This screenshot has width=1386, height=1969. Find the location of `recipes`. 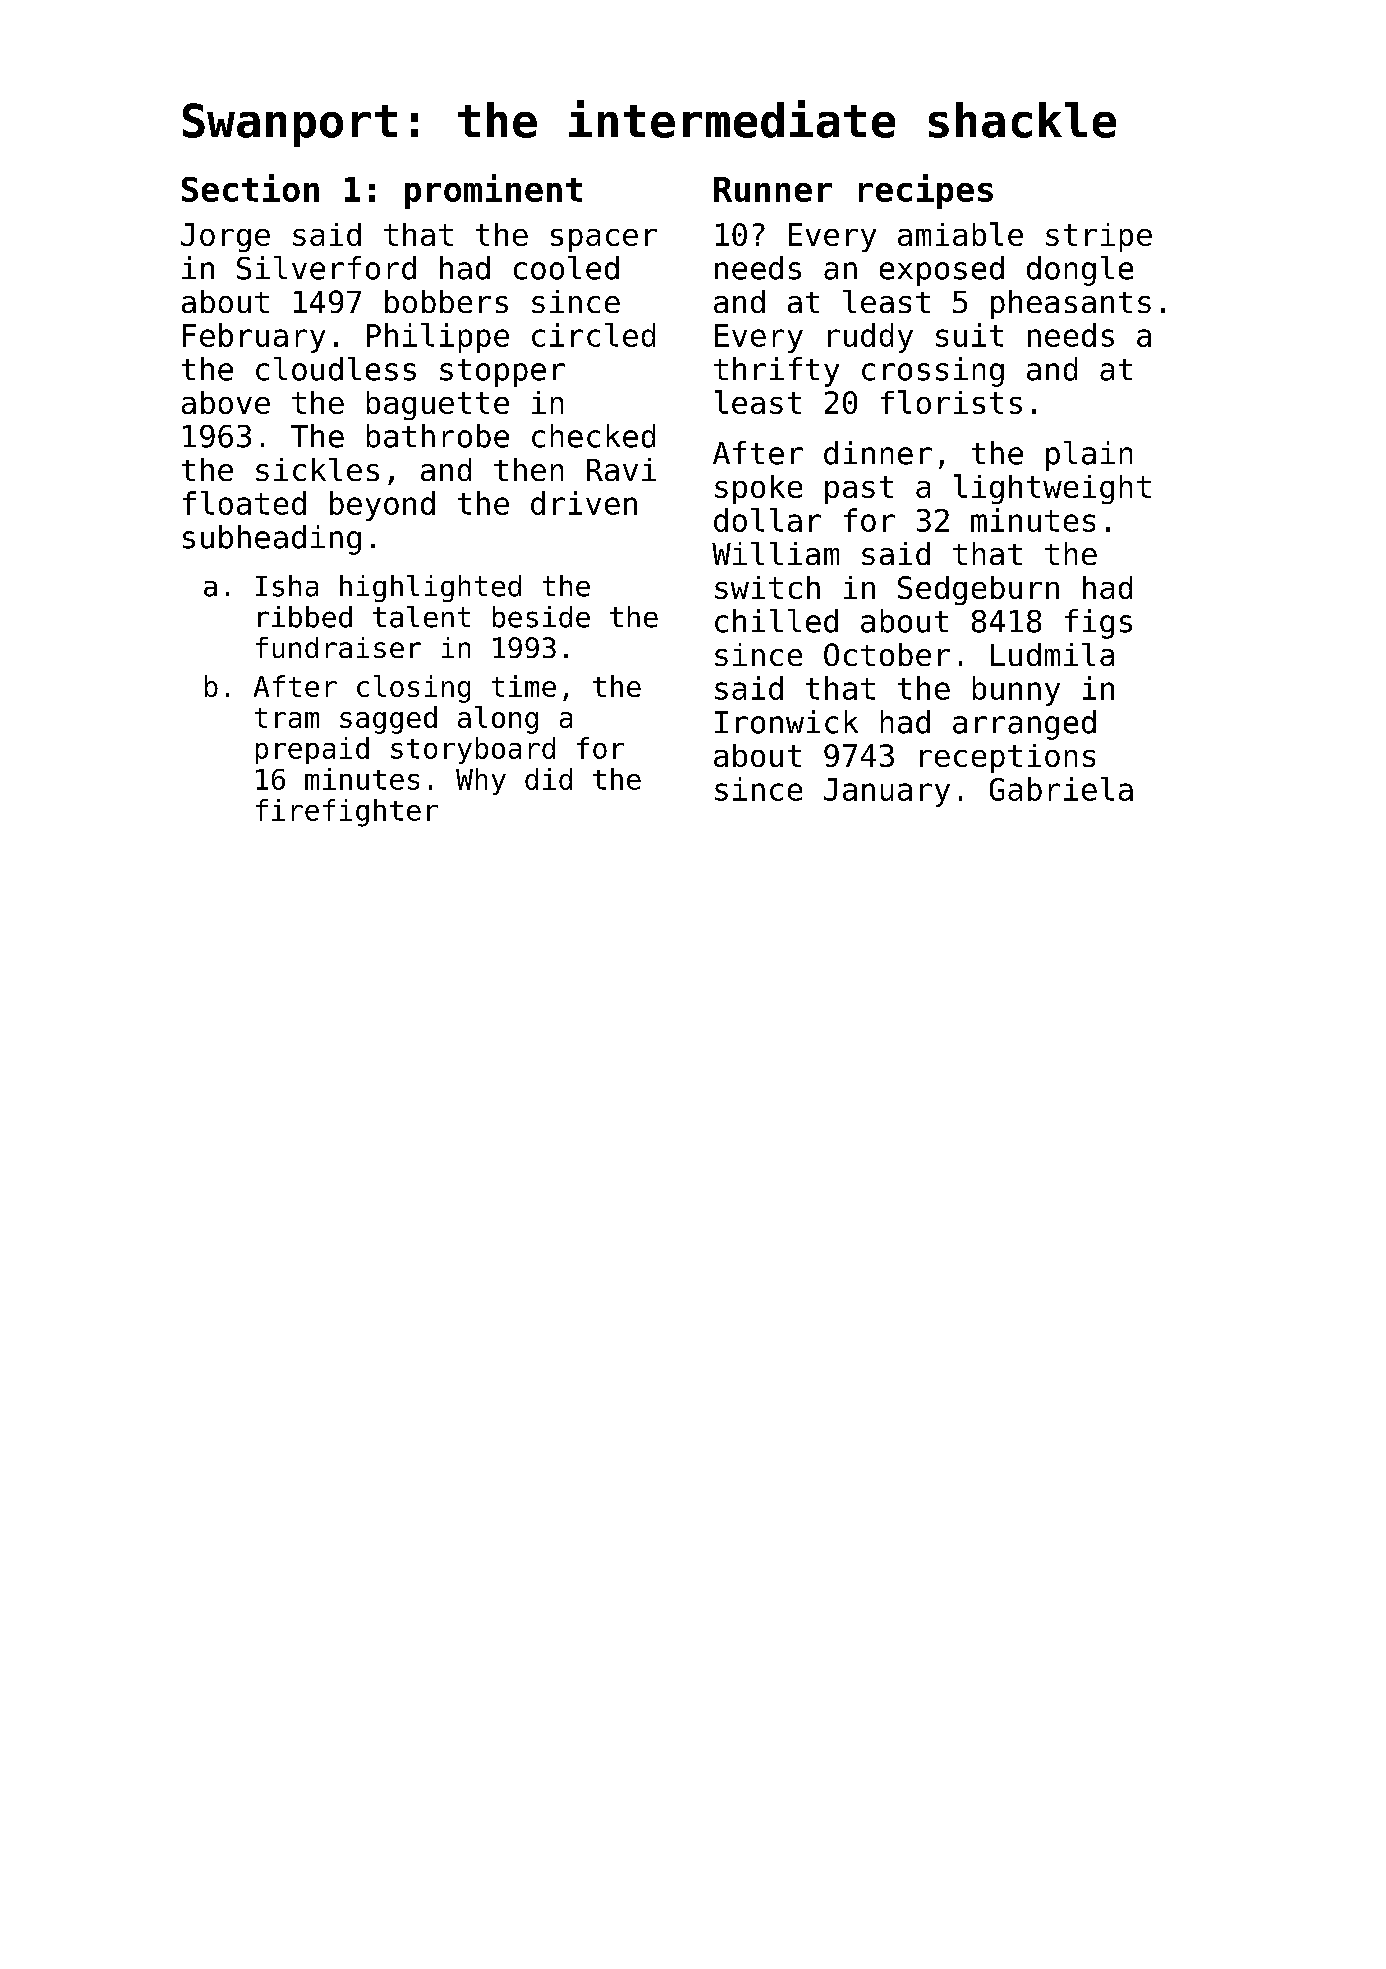

recipes is located at coordinates (926, 191).
